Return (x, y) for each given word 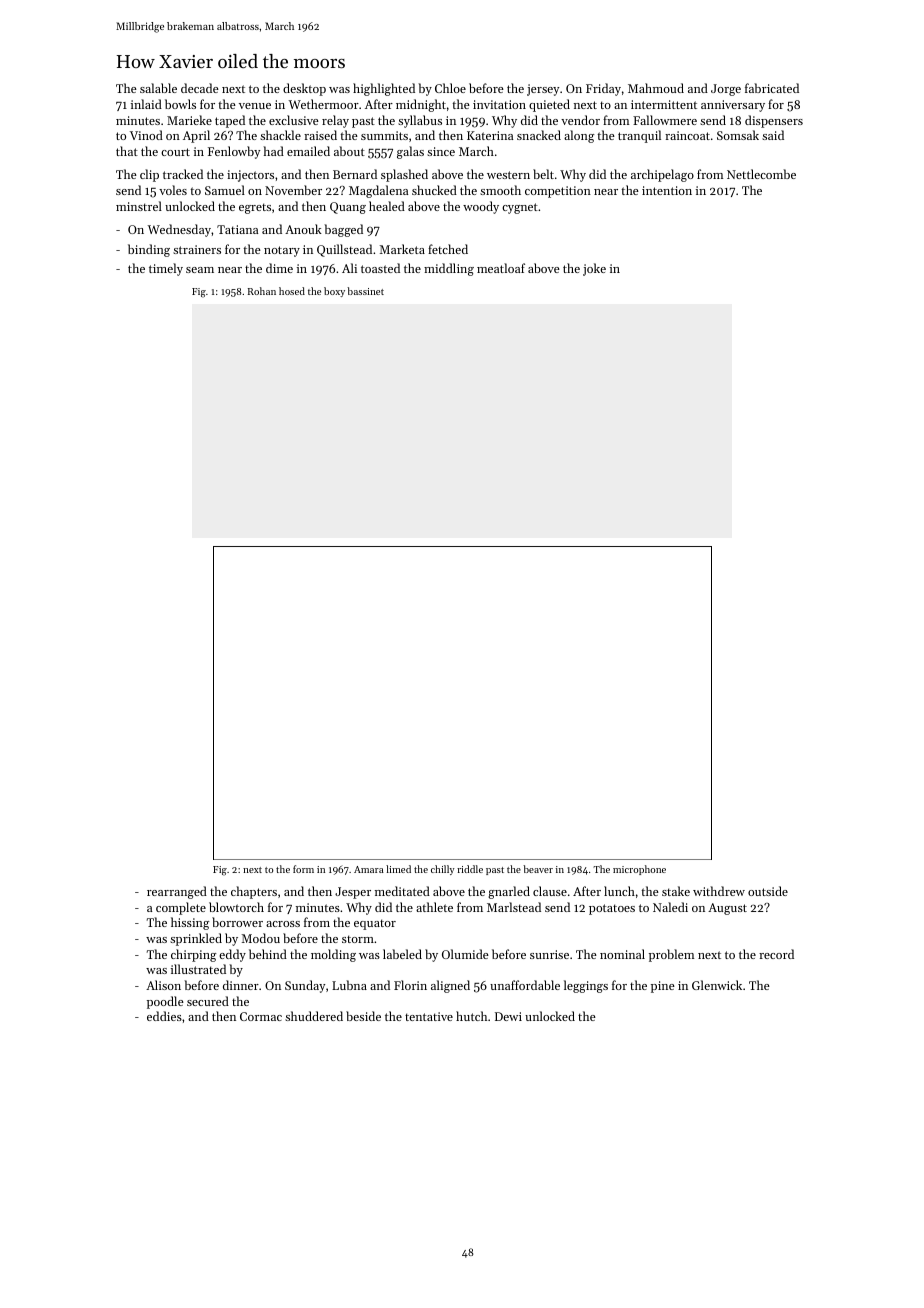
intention (667, 190)
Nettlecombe (761, 174)
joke (594, 269)
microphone (639, 870)
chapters (254, 892)
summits (384, 135)
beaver (538, 869)
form (303, 869)
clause (550, 891)
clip (149, 175)
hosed (292, 291)
